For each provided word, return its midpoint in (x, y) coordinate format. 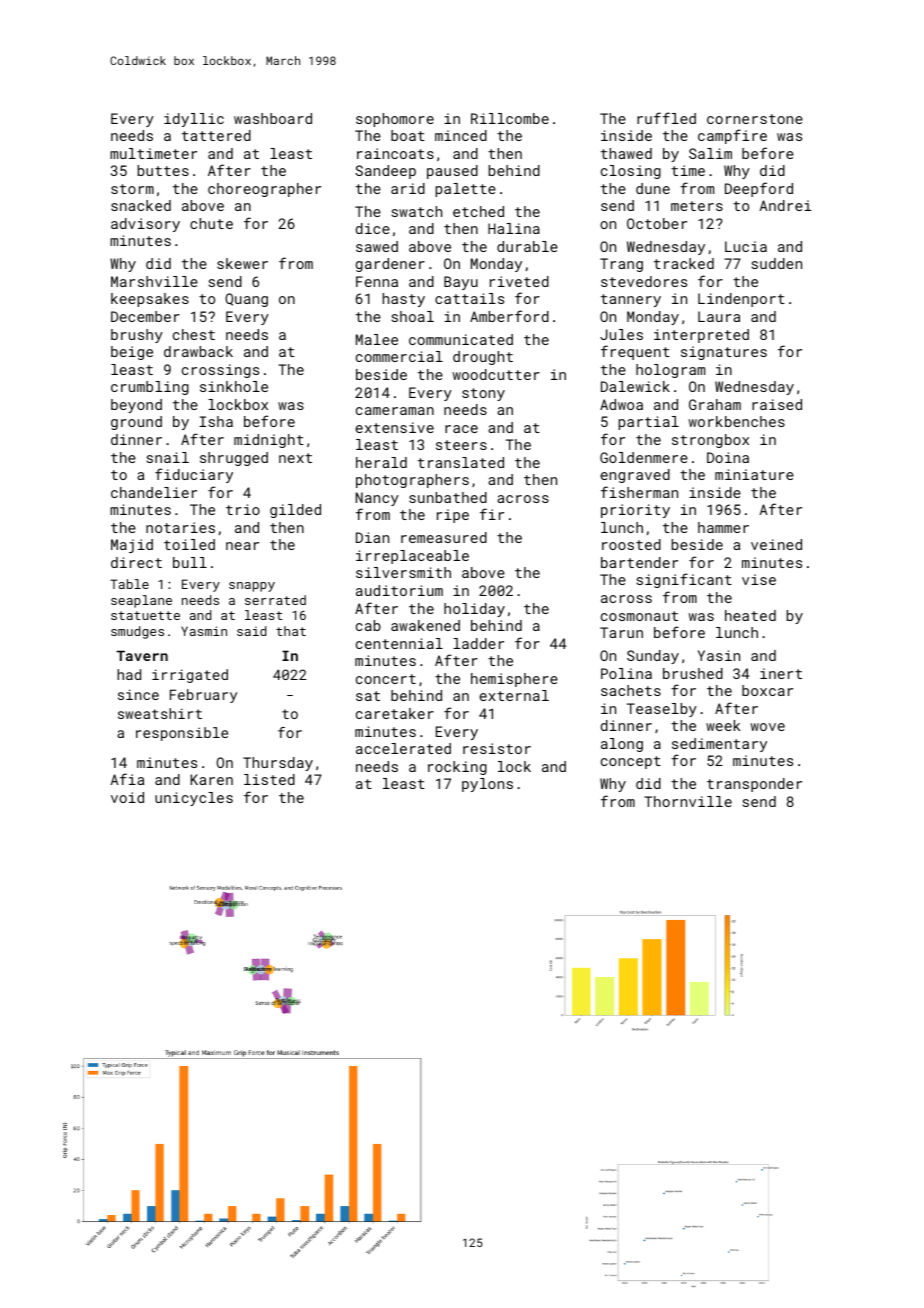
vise (759, 579)
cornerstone (755, 119)
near (242, 546)
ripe (453, 516)
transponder (754, 785)
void (127, 797)
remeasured (444, 537)
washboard (273, 118)
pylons (487, 785)
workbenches (737, 421)
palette (466, 190)
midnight (269, 441)
